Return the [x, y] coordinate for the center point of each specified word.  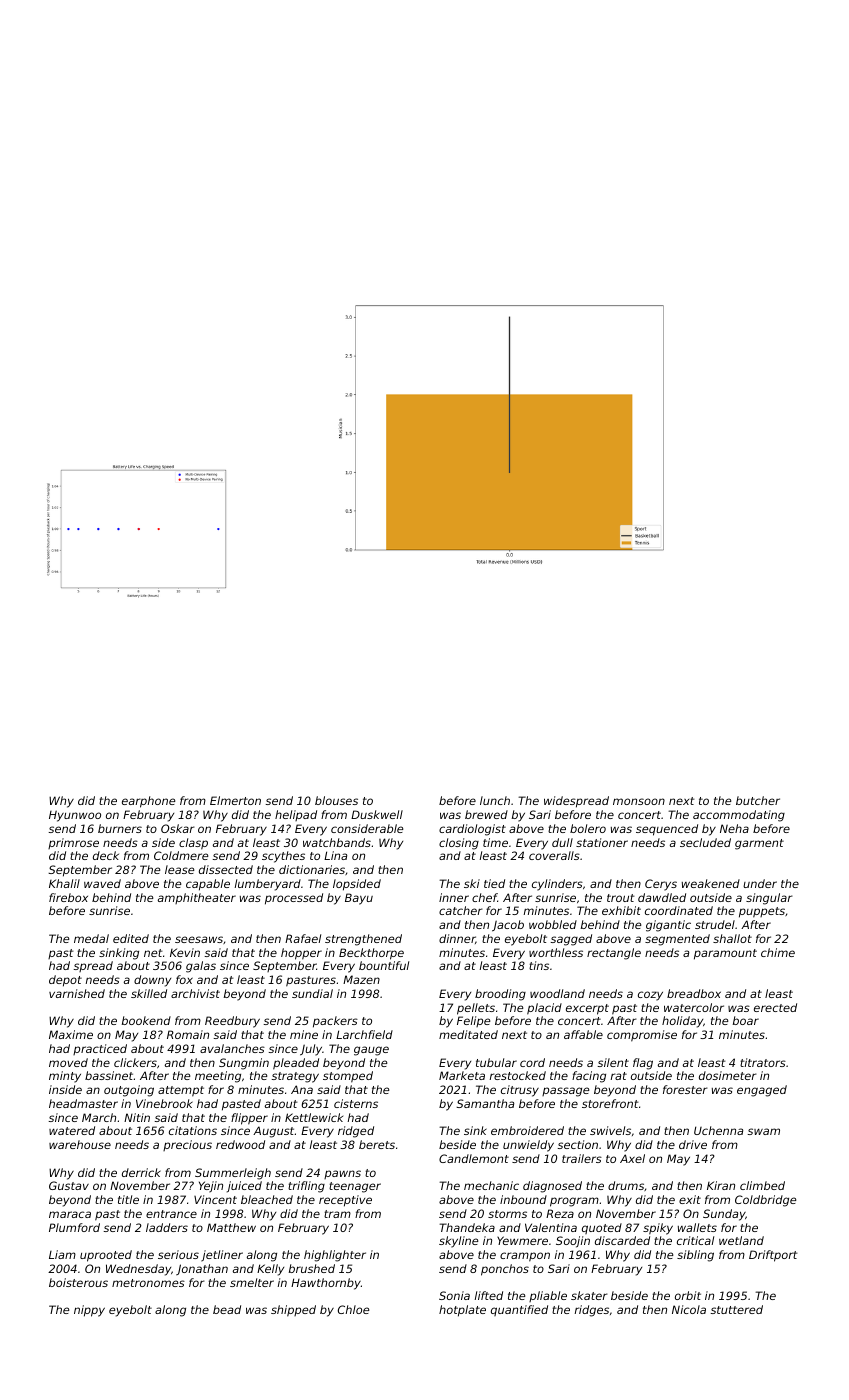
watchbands [337, 842]
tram [337, 1214]
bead [227, 1309]
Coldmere [181, 855]
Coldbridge [765, 1201]
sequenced [667, 830]
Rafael [303, 938]
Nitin [137, 1117]
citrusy [520, 1091]
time [495, 842]
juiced [244, 1187]
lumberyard [268, 885]
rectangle [614, 954]
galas [201, 967]
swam [764, 1131]
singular [769, 899]
